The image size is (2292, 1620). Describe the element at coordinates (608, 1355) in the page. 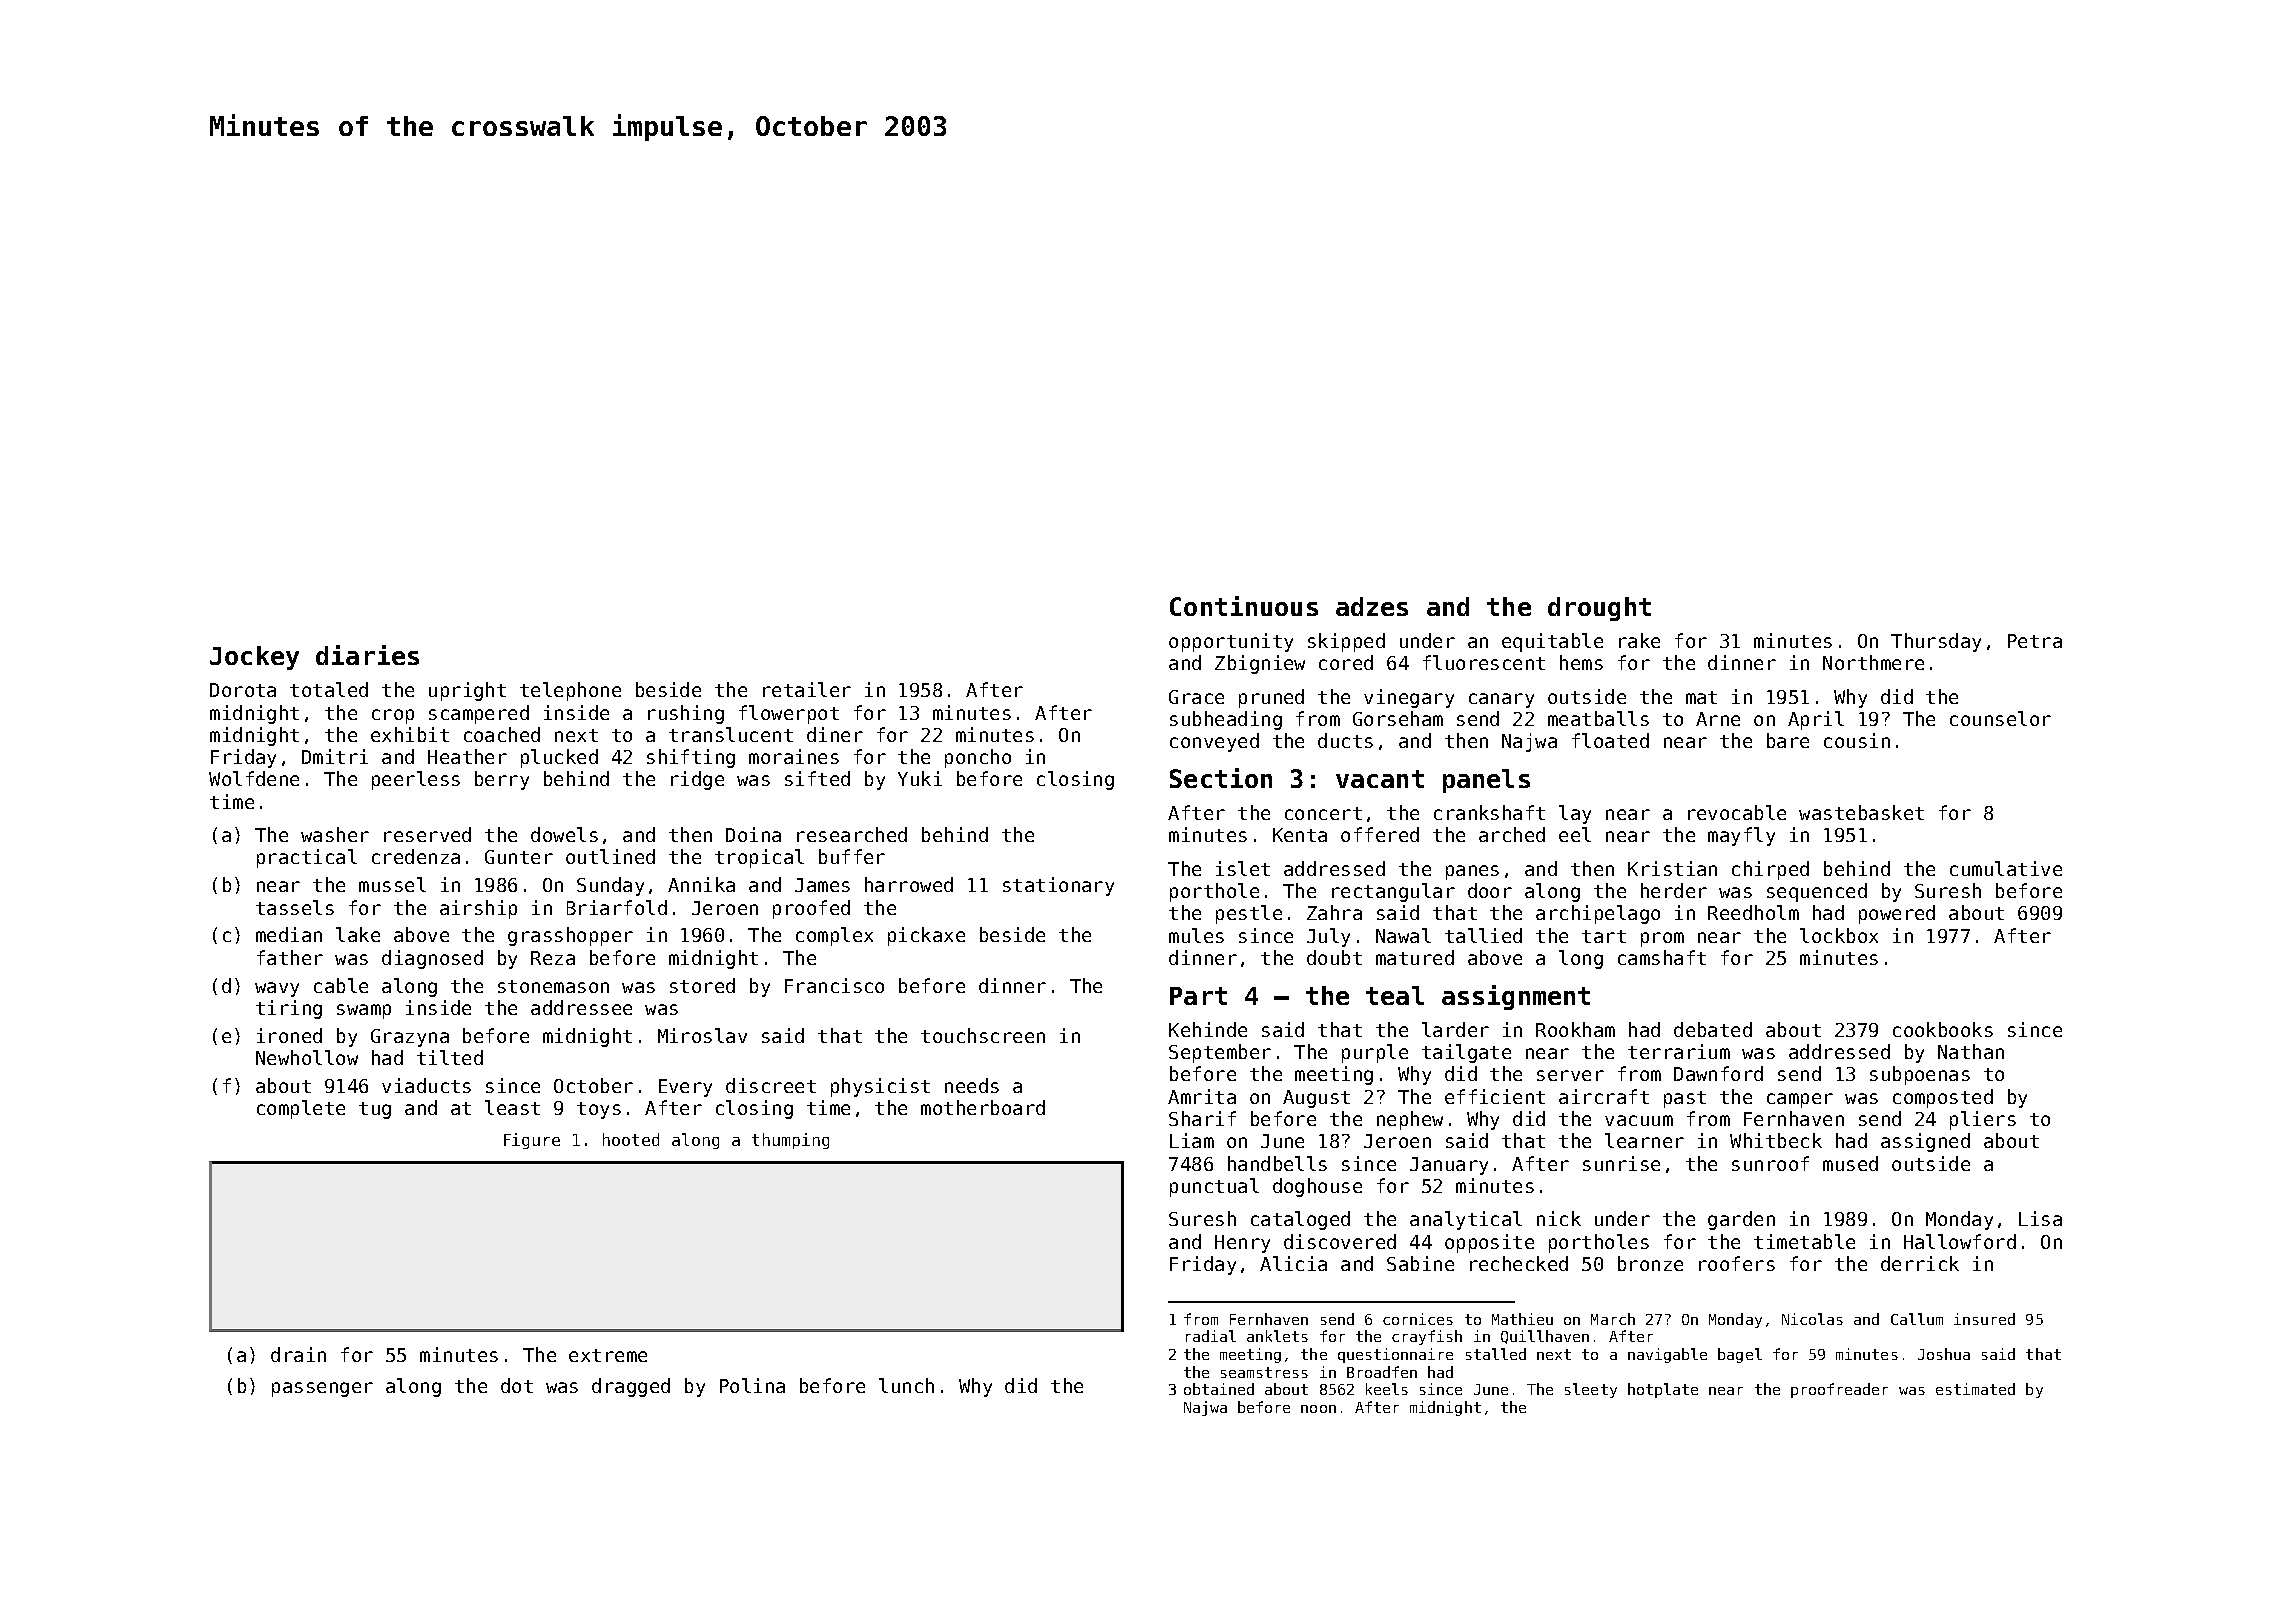

I see `extreme` at that location.
